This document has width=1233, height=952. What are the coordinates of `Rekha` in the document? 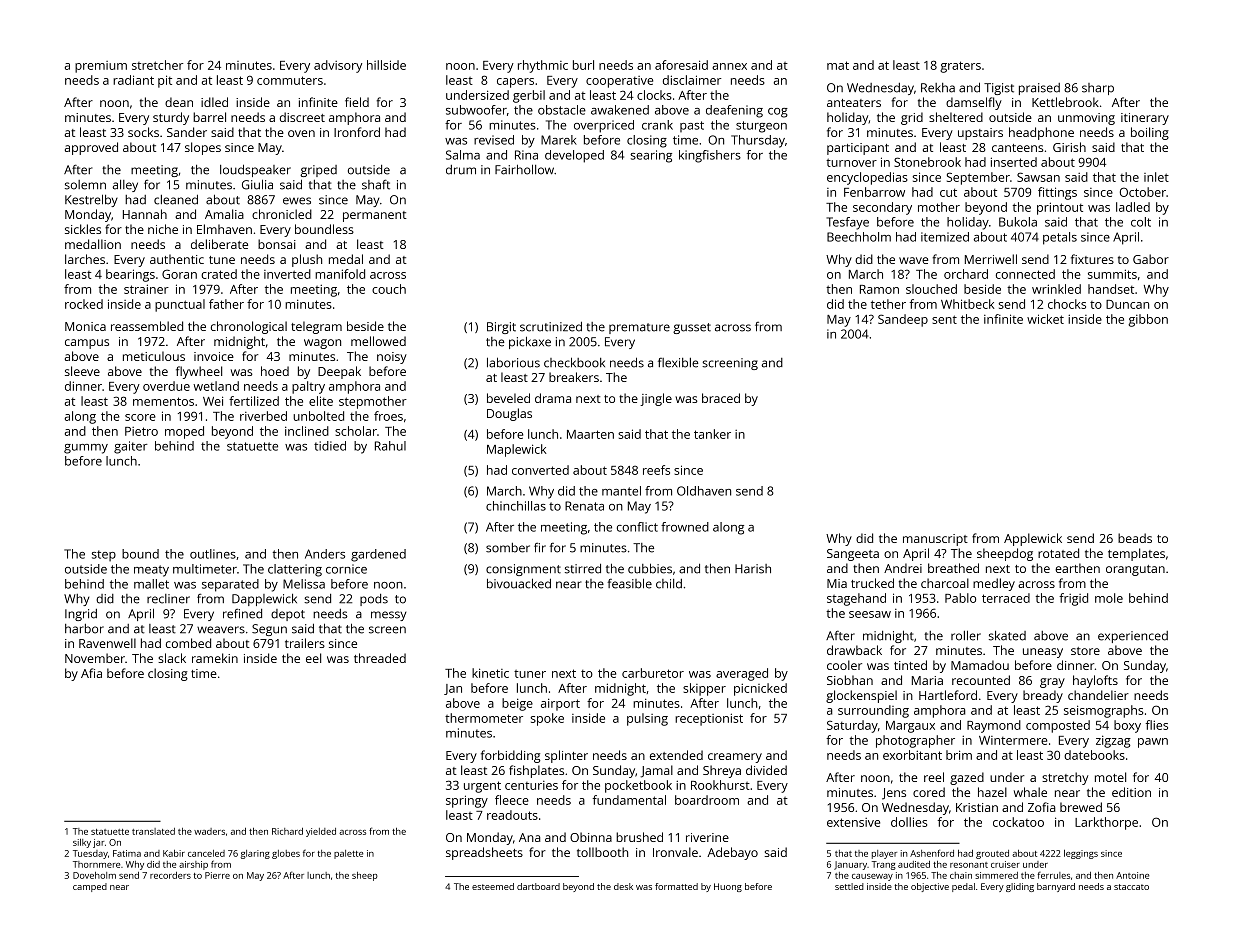 It's located at (938, 88).
